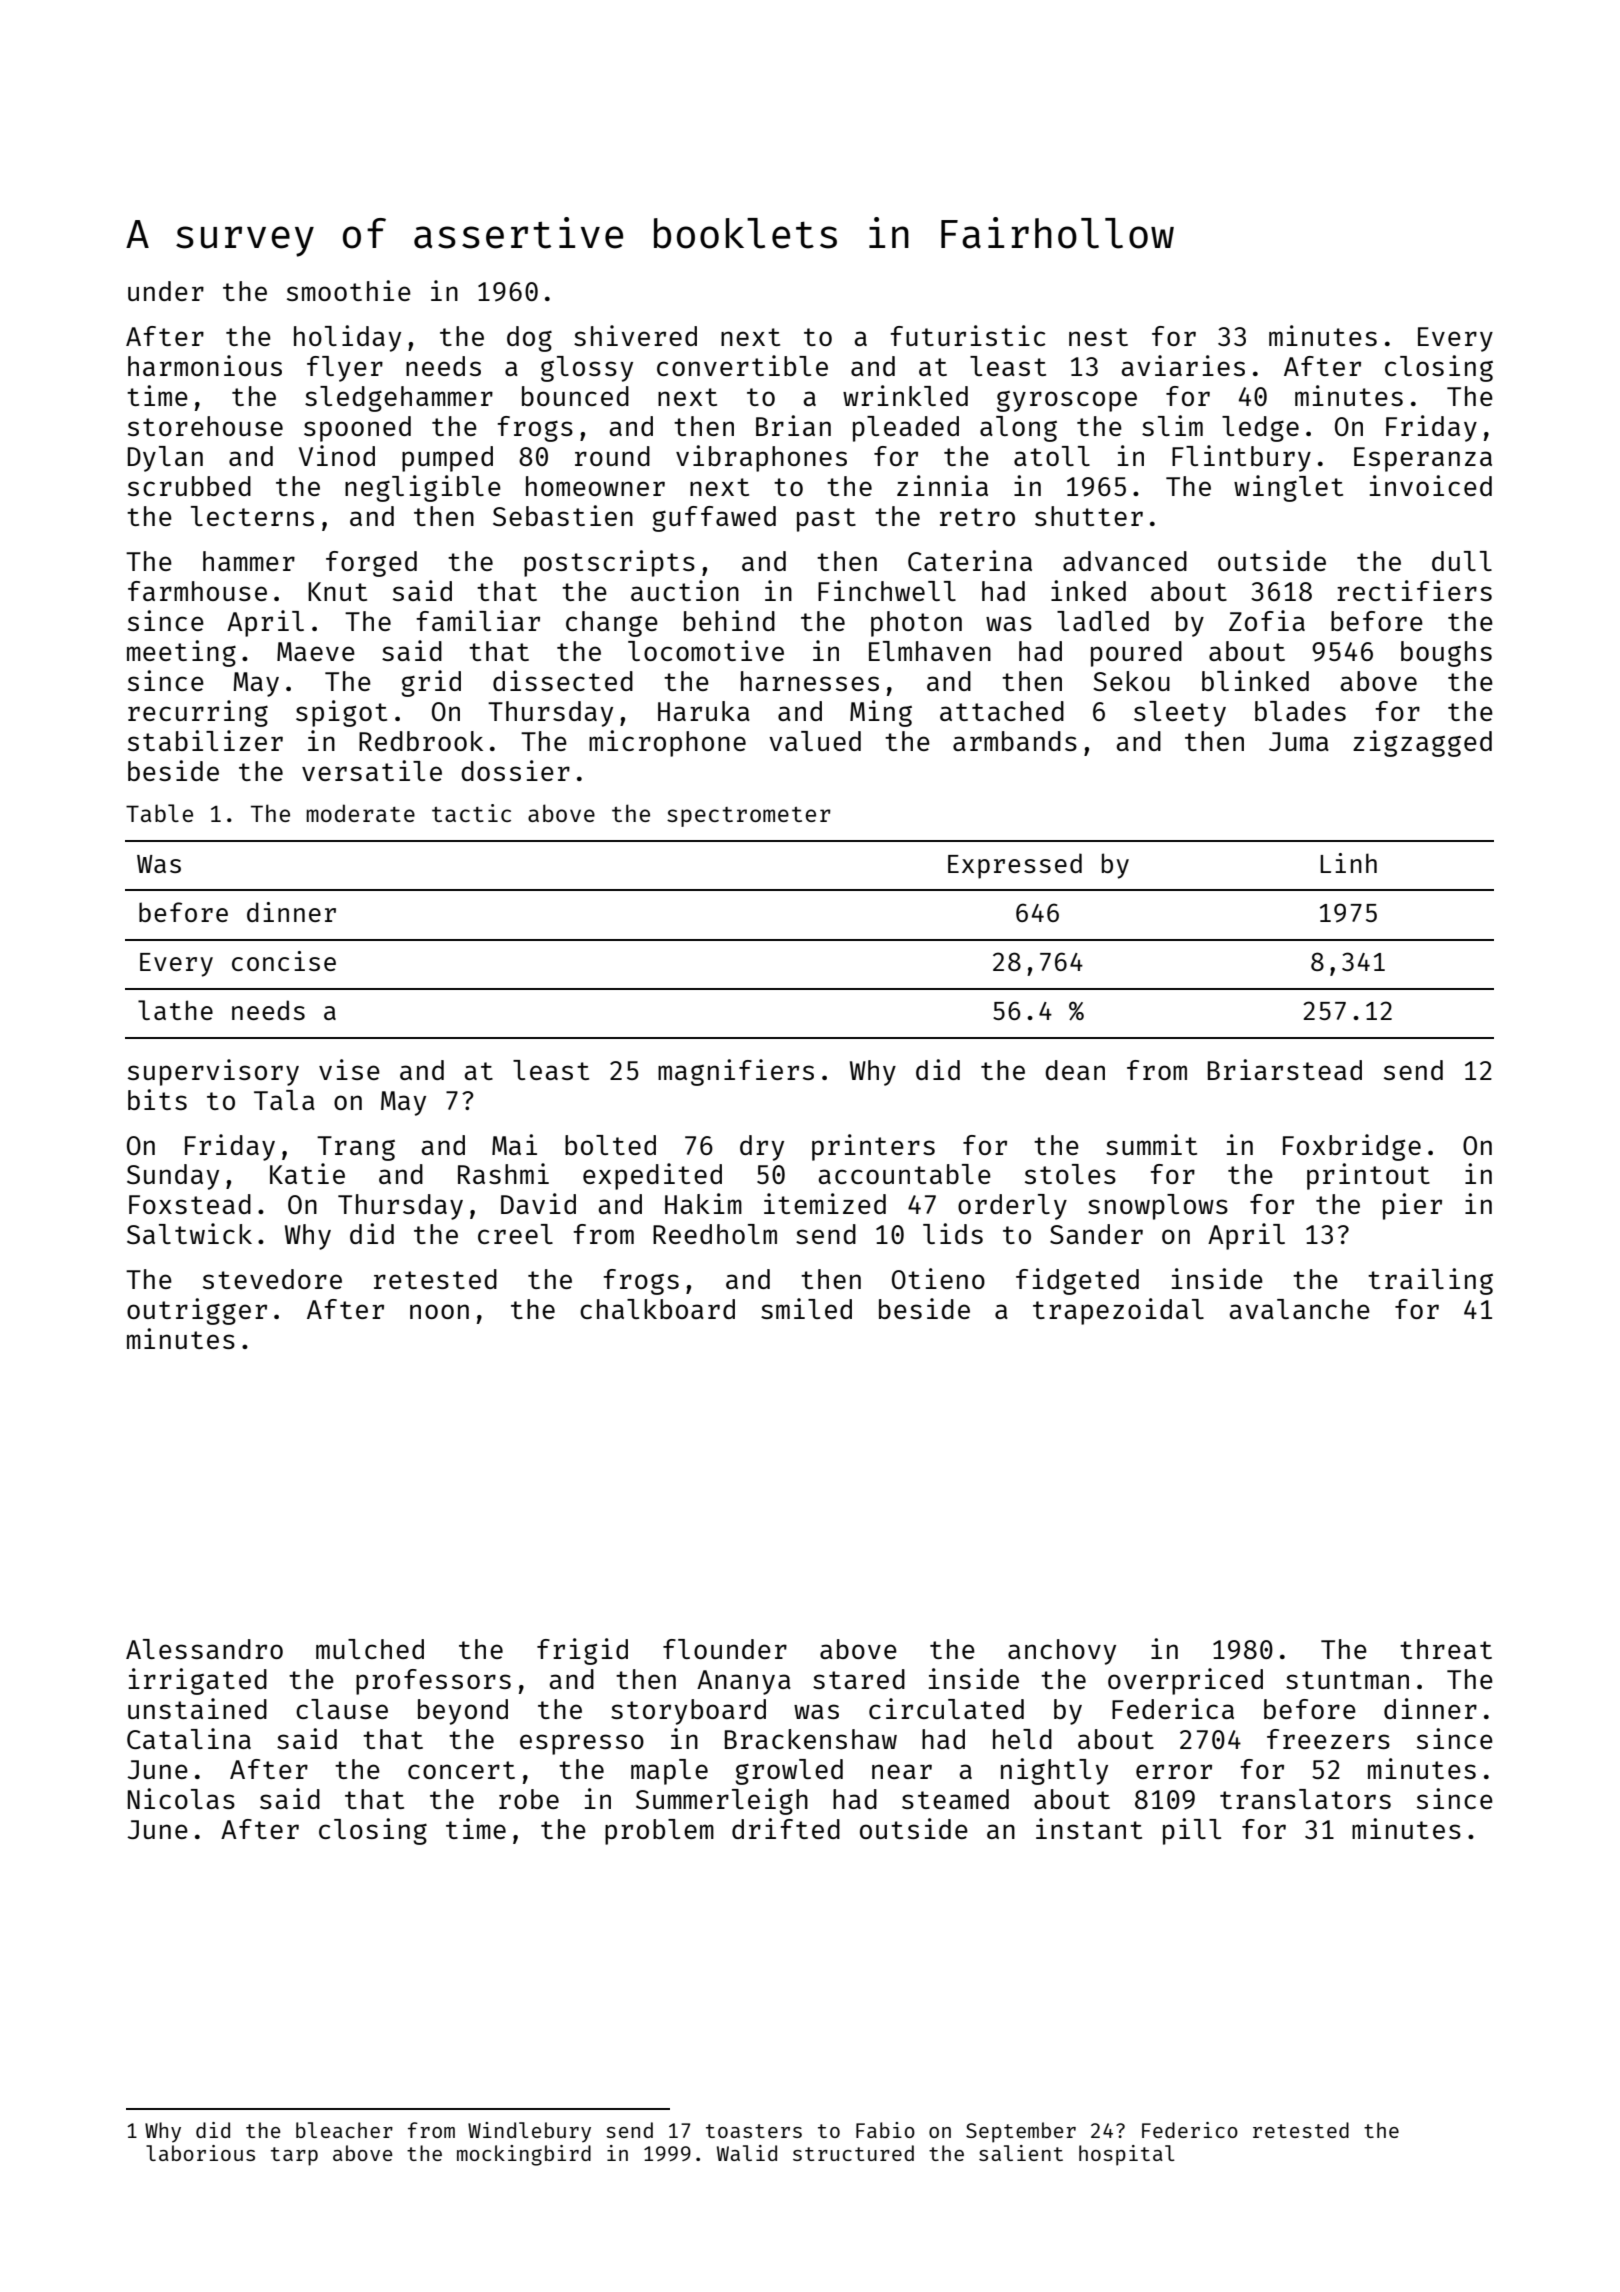 The height and width of the screenshot is (2292, 1620). Describe the element at coordinates (1127, 2155) in the screenshot. I see `hospital` at that location.
